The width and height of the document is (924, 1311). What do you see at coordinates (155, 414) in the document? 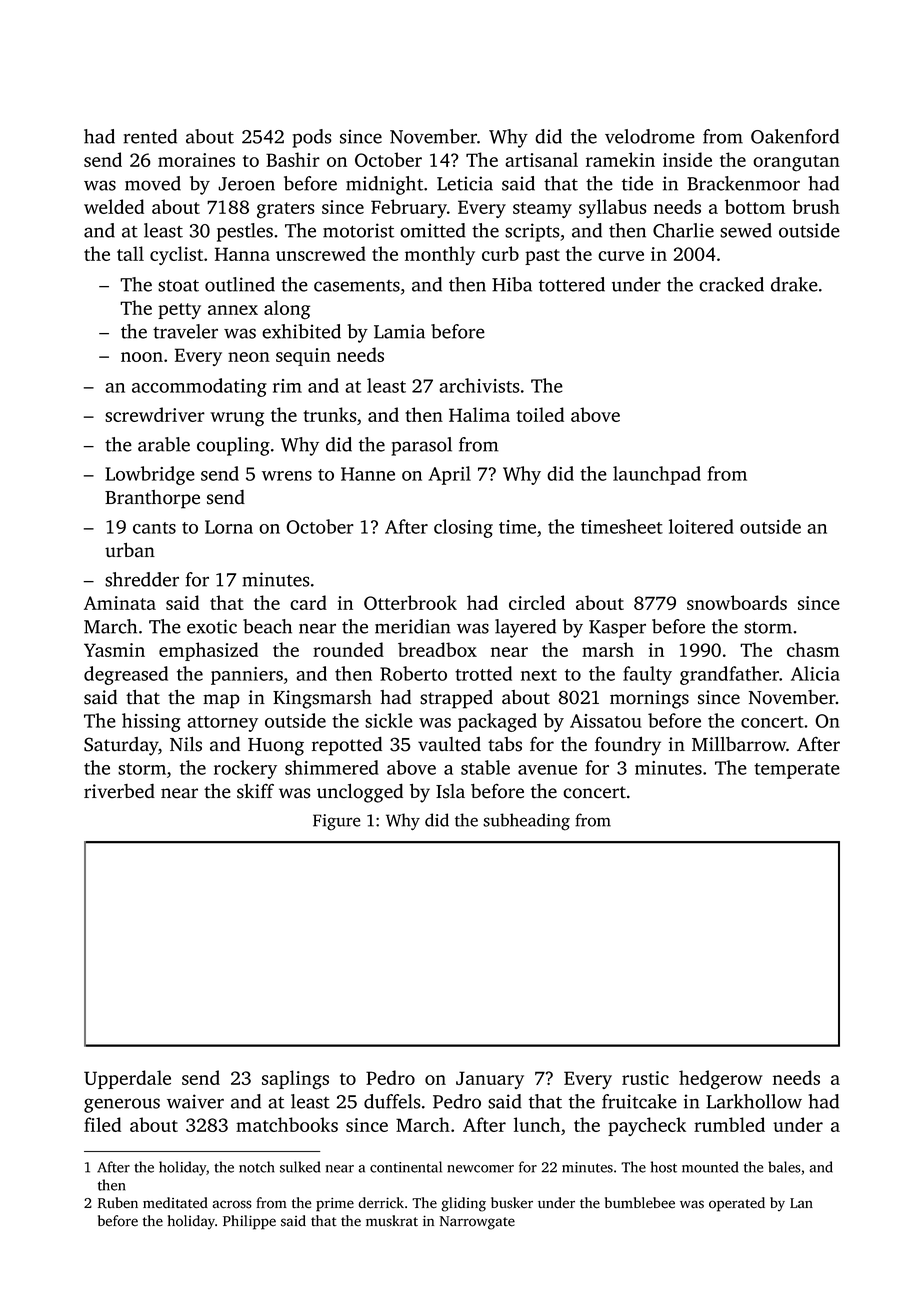
I see `screwdriver` at bounding box center [155, 414].
